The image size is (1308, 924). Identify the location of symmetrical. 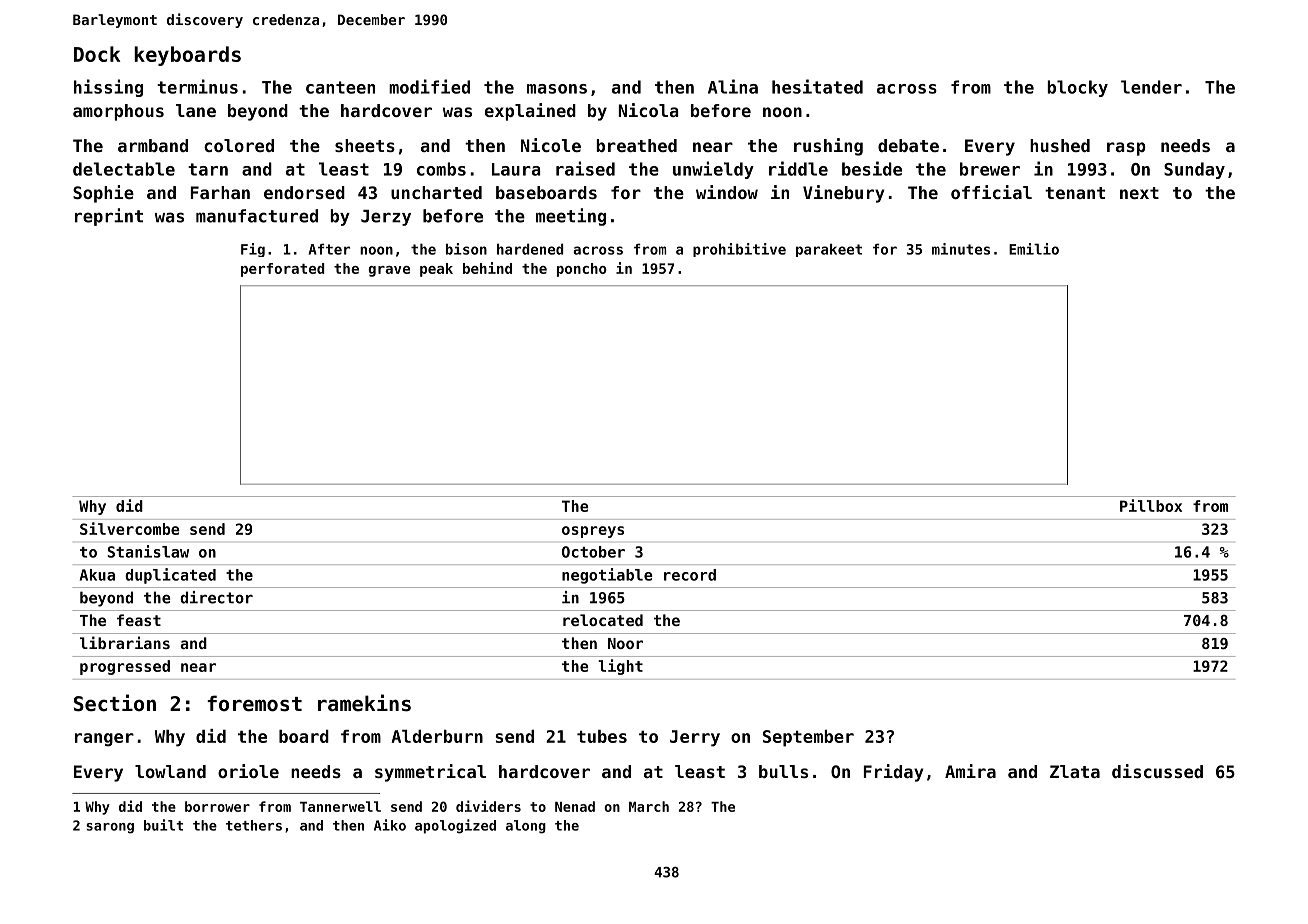
(430, 773).
